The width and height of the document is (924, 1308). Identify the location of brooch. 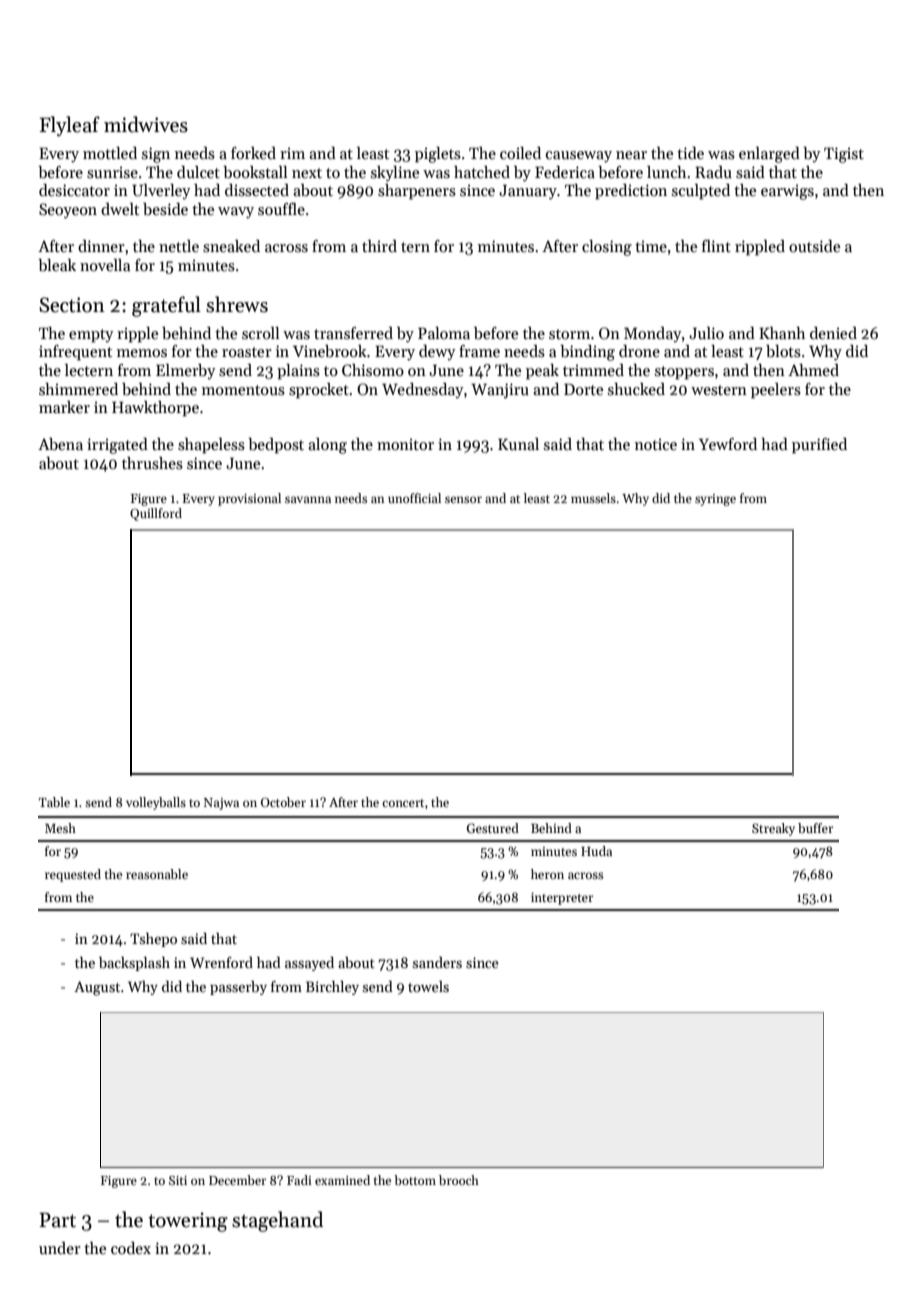
(459, 1180).
